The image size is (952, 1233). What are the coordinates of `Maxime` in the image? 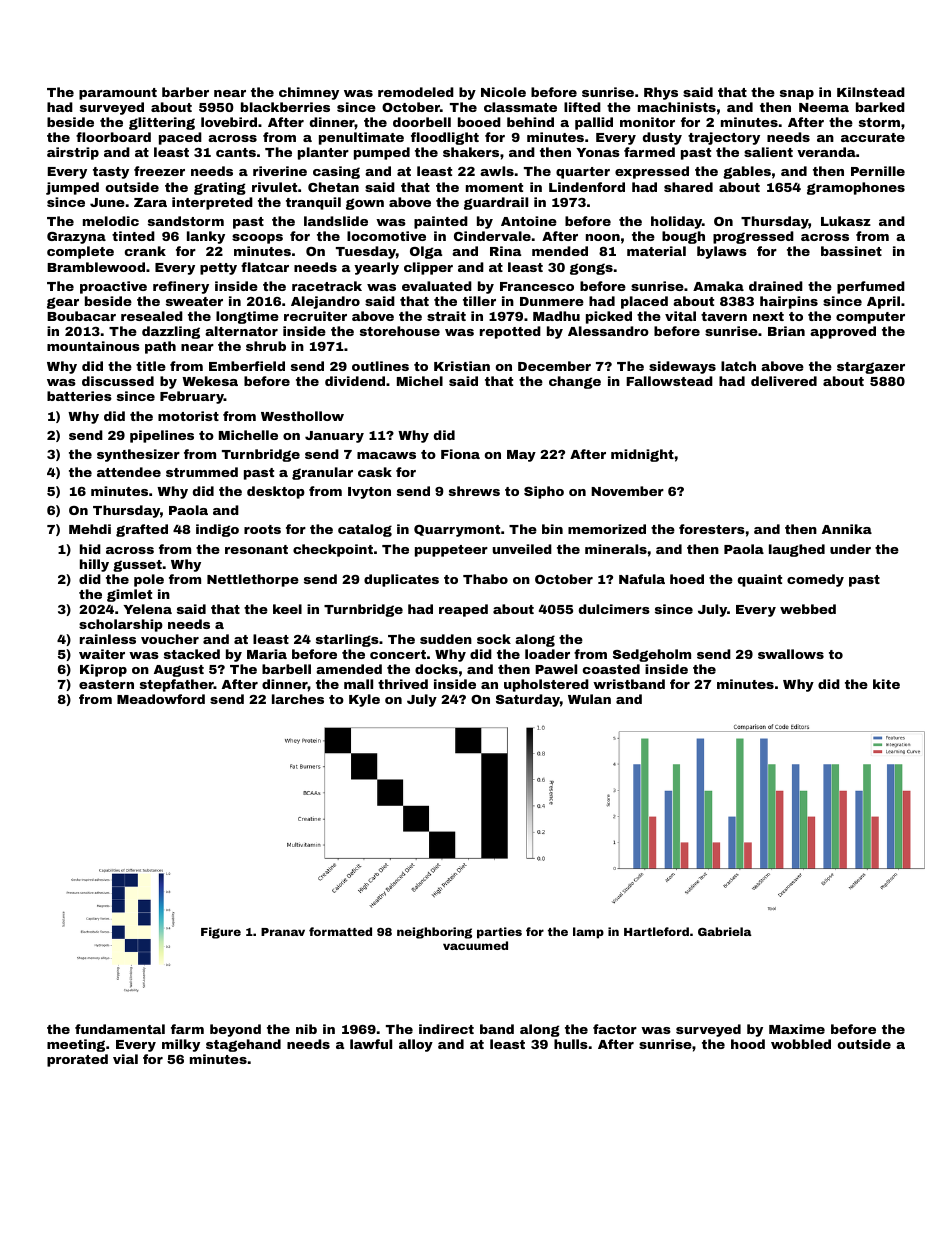 It's located at (797, 1029).
